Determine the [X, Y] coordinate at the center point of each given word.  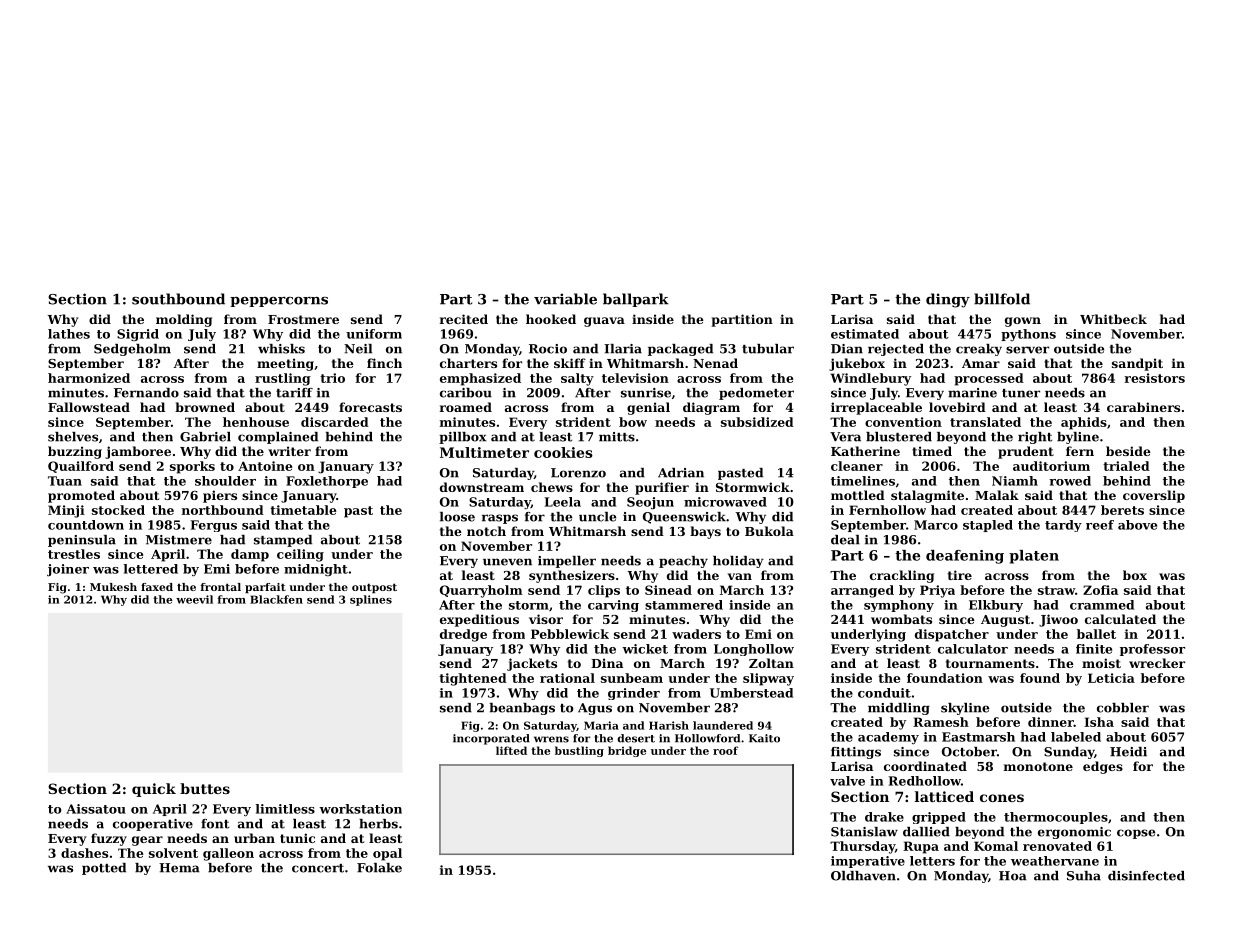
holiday [738, 562]
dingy [948, 300]
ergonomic [1074, 833]
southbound [178, 299]
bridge [627, 751]
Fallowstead [89, 407]
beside [1128, 451]
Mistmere [179, 540]
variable [565, 299]
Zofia [1100, 590]
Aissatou [96, 809]
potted [104, 869]
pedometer [756, 394]
